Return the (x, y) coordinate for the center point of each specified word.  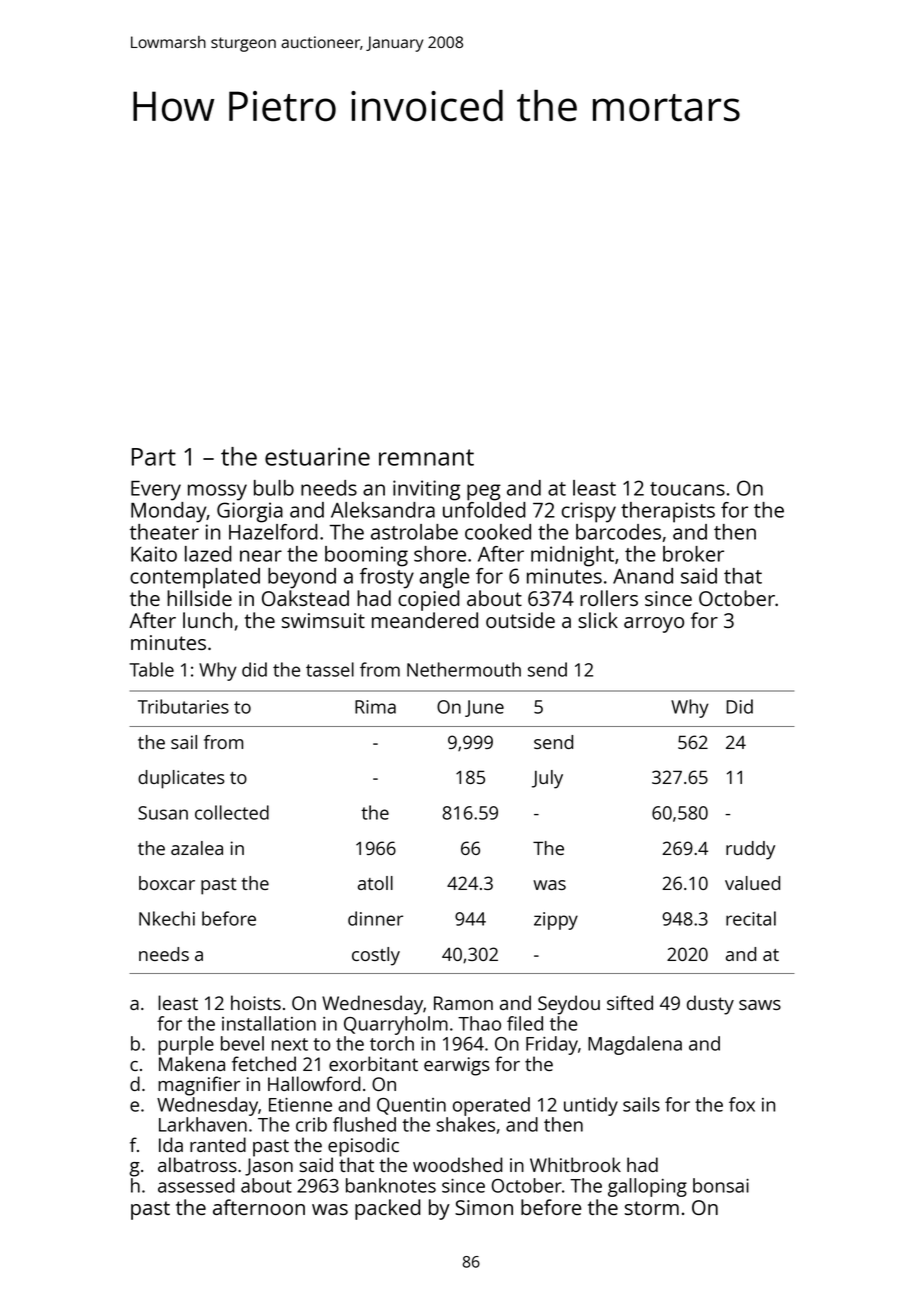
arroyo (654, 625)
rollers (609, 598)
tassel (330, 669)
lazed (208, 554)
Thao (479, 1023)
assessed (196, 1185)
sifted (630, 1002)
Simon (484, 1207)
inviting (426, 490)
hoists (256, 1002)
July (547, 779)
